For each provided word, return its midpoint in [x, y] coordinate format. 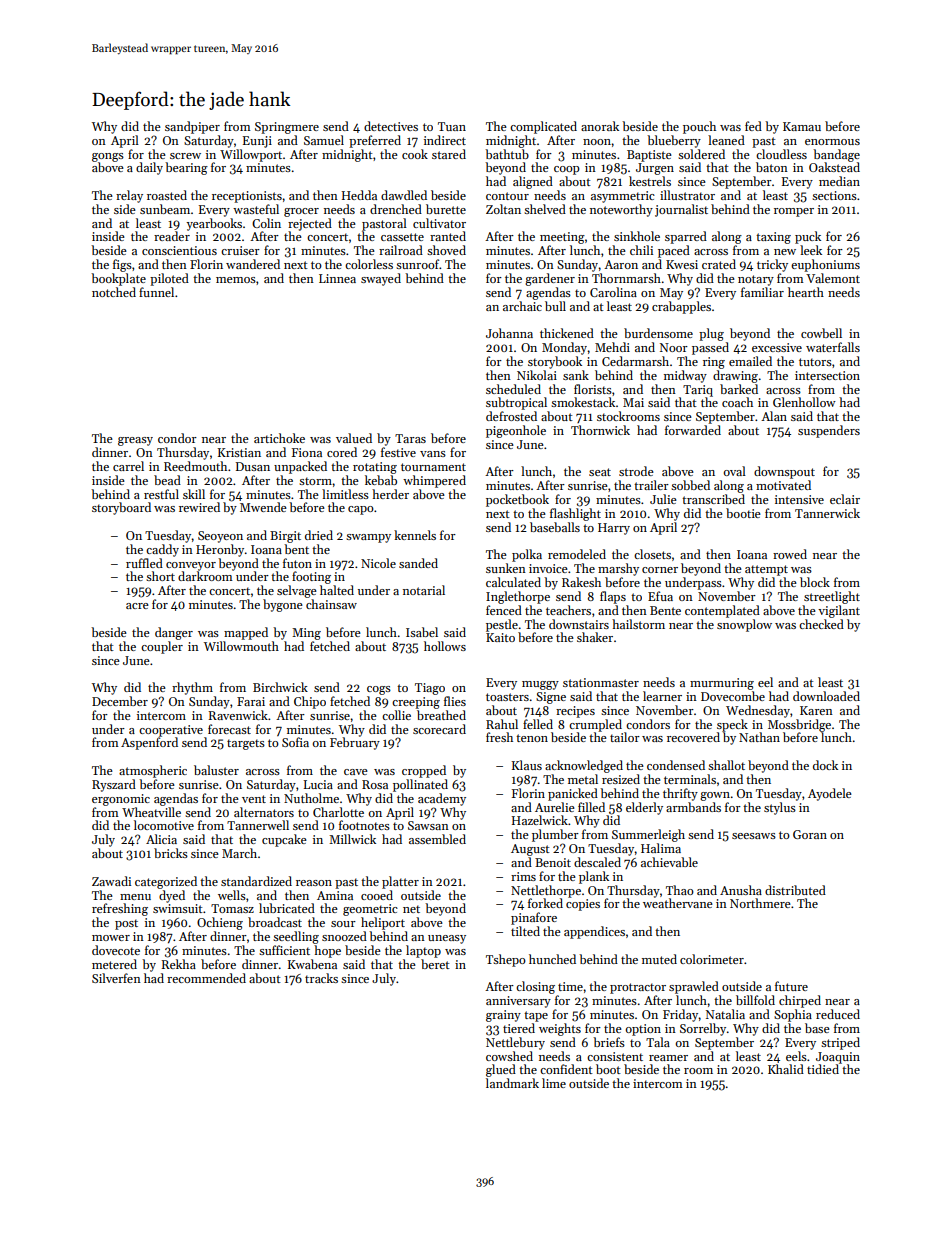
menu [135, 897]
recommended [206, 978]
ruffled [144, 563]
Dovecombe [733, 696]
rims [523, 876]
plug [711, 334]
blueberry [674, 141]
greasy [135, 441]
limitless [345, 494]
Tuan [452, 126]
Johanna [509, 333]
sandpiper [192, 127]
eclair [845, 499]
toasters [507, 697]
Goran [810, 834]
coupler [162, 647]
